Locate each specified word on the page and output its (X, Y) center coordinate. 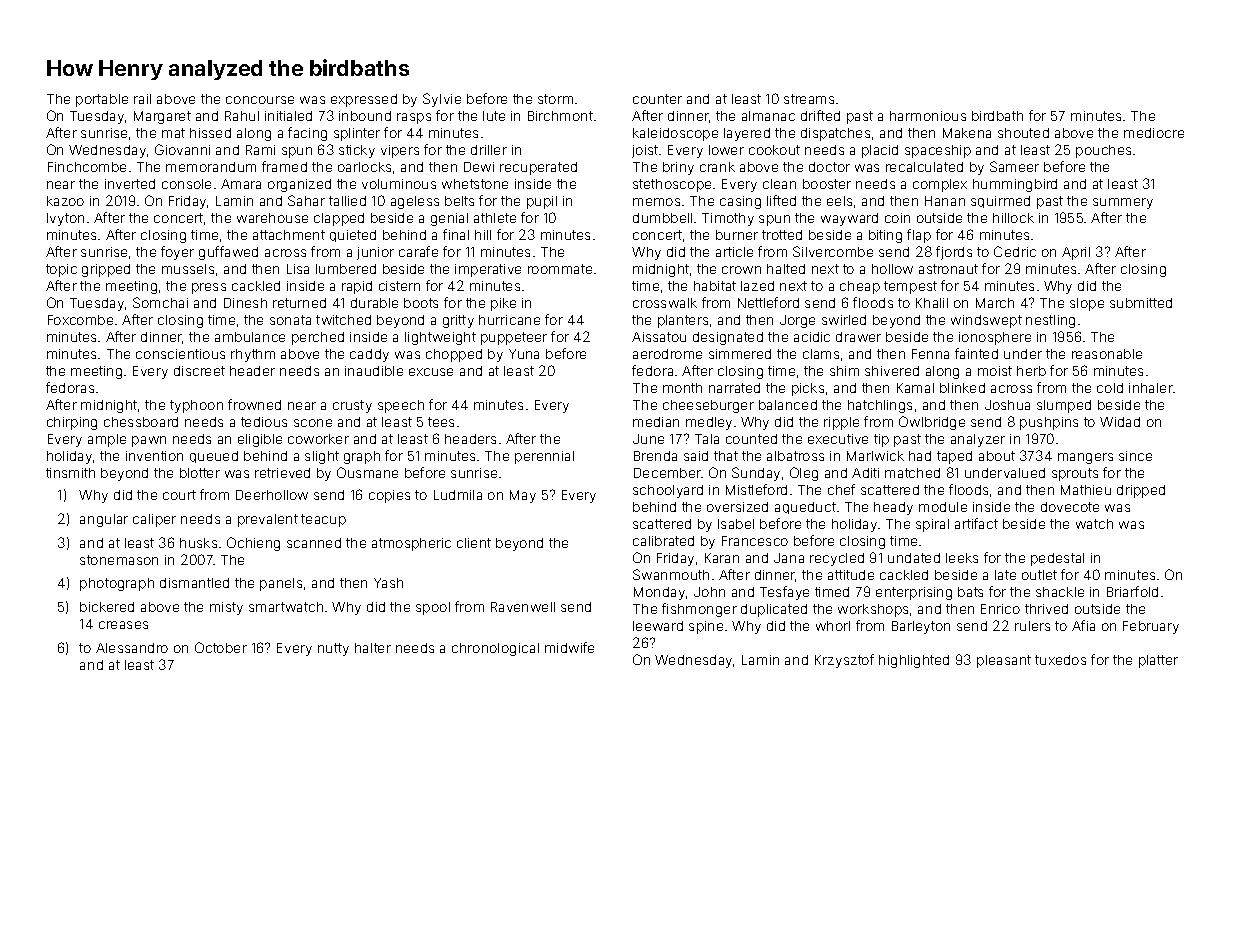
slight (322, 457)
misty (226, 608)
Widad (1120, 422)
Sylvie (442, 100)
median (656, 422)
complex (940, 185)
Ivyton (65, 219)
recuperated (538, 168)
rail (142, 99)
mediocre (1154, 133)
